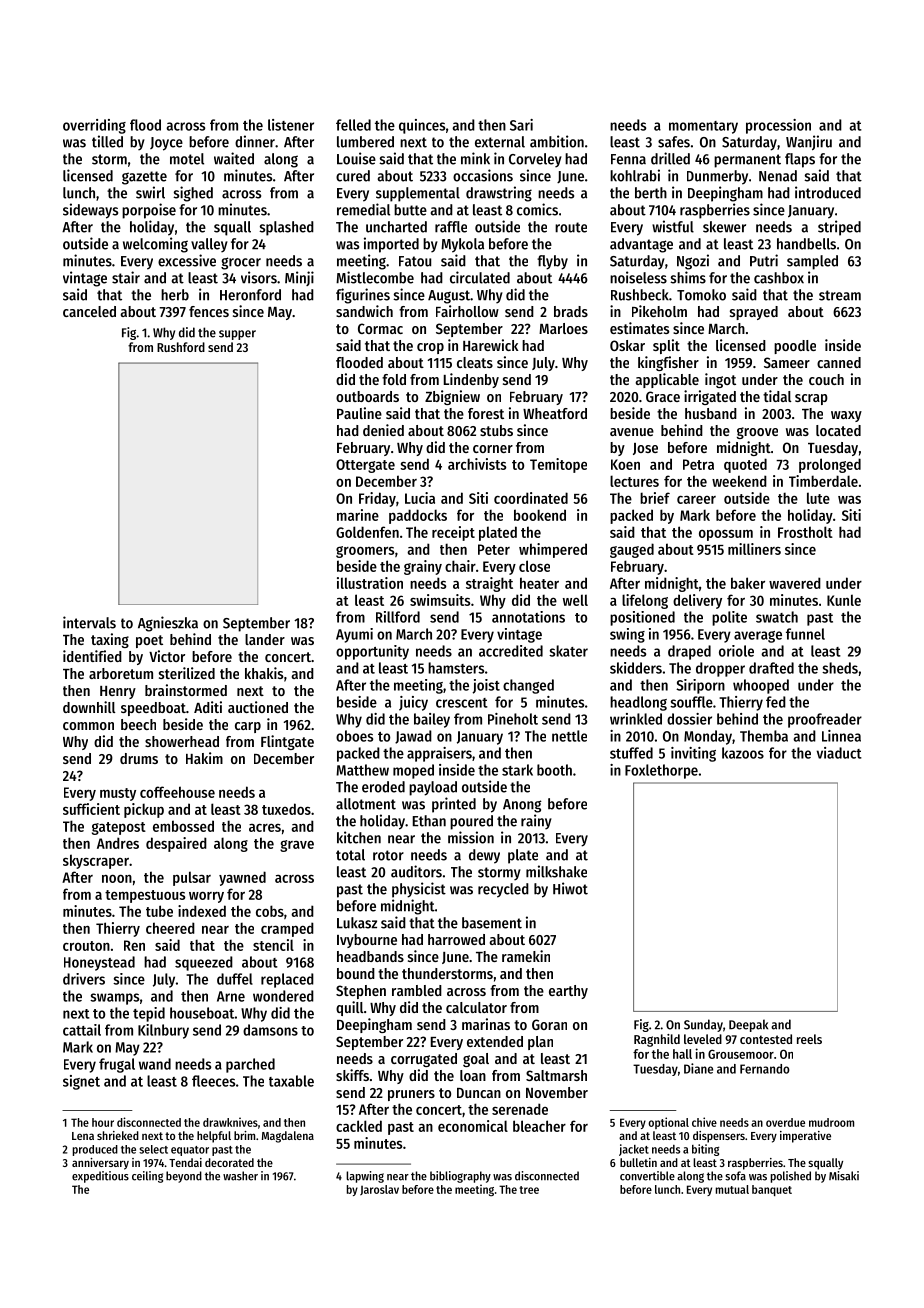 The height and width of the screenshot is (1308, 924). What do you see at coordinates (831, 1122) in the screenshot?
I see `mudroom` at bounding box center [831, 1122].
